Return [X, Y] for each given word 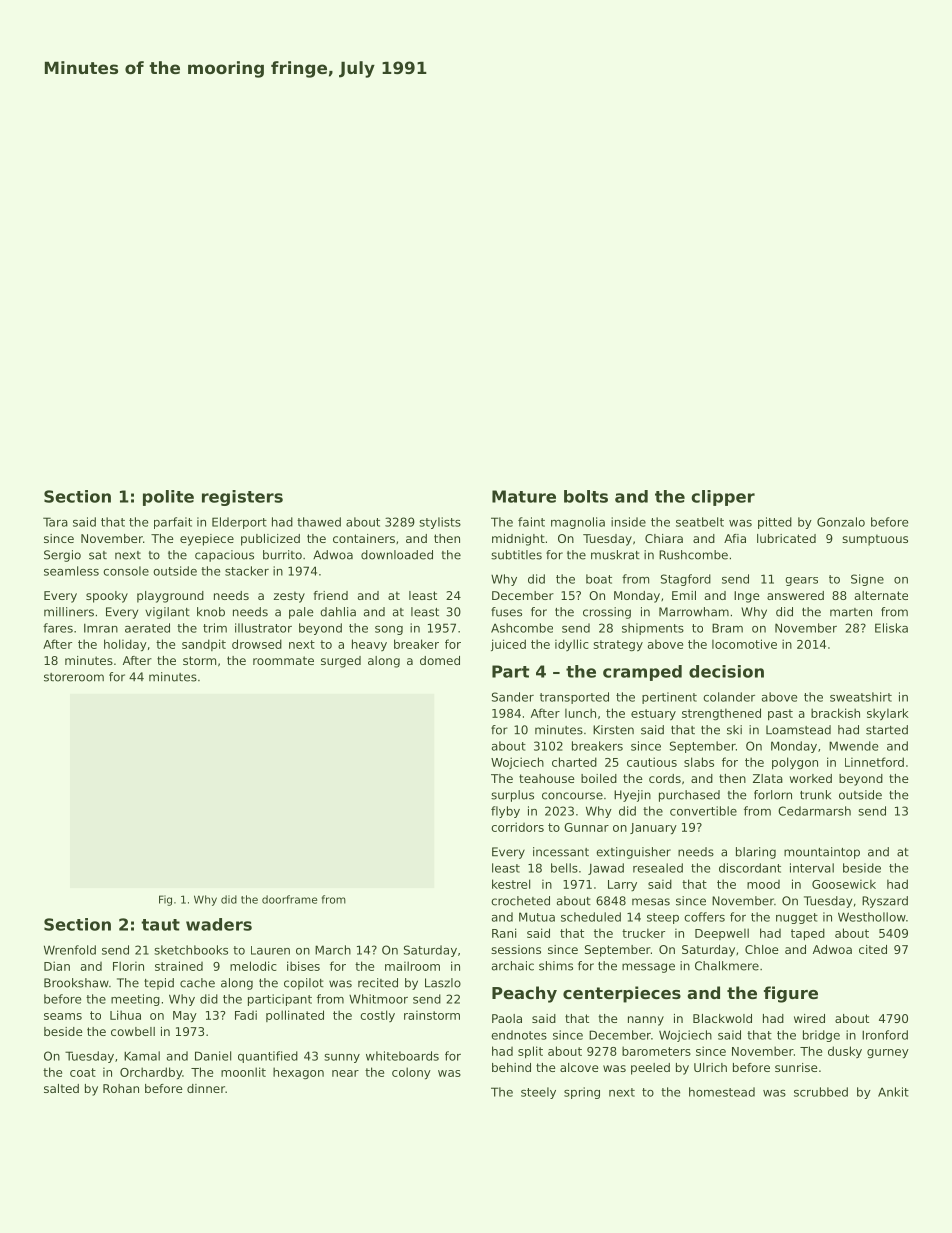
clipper [723, 498]
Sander [513, 697]
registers [242, 498]
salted [61, 1088]
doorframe [289, 899]
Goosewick [844, 884]
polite [168, 498]
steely [538, 1093]
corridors [517, 827]
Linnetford [874, 762]
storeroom [74, 677]
